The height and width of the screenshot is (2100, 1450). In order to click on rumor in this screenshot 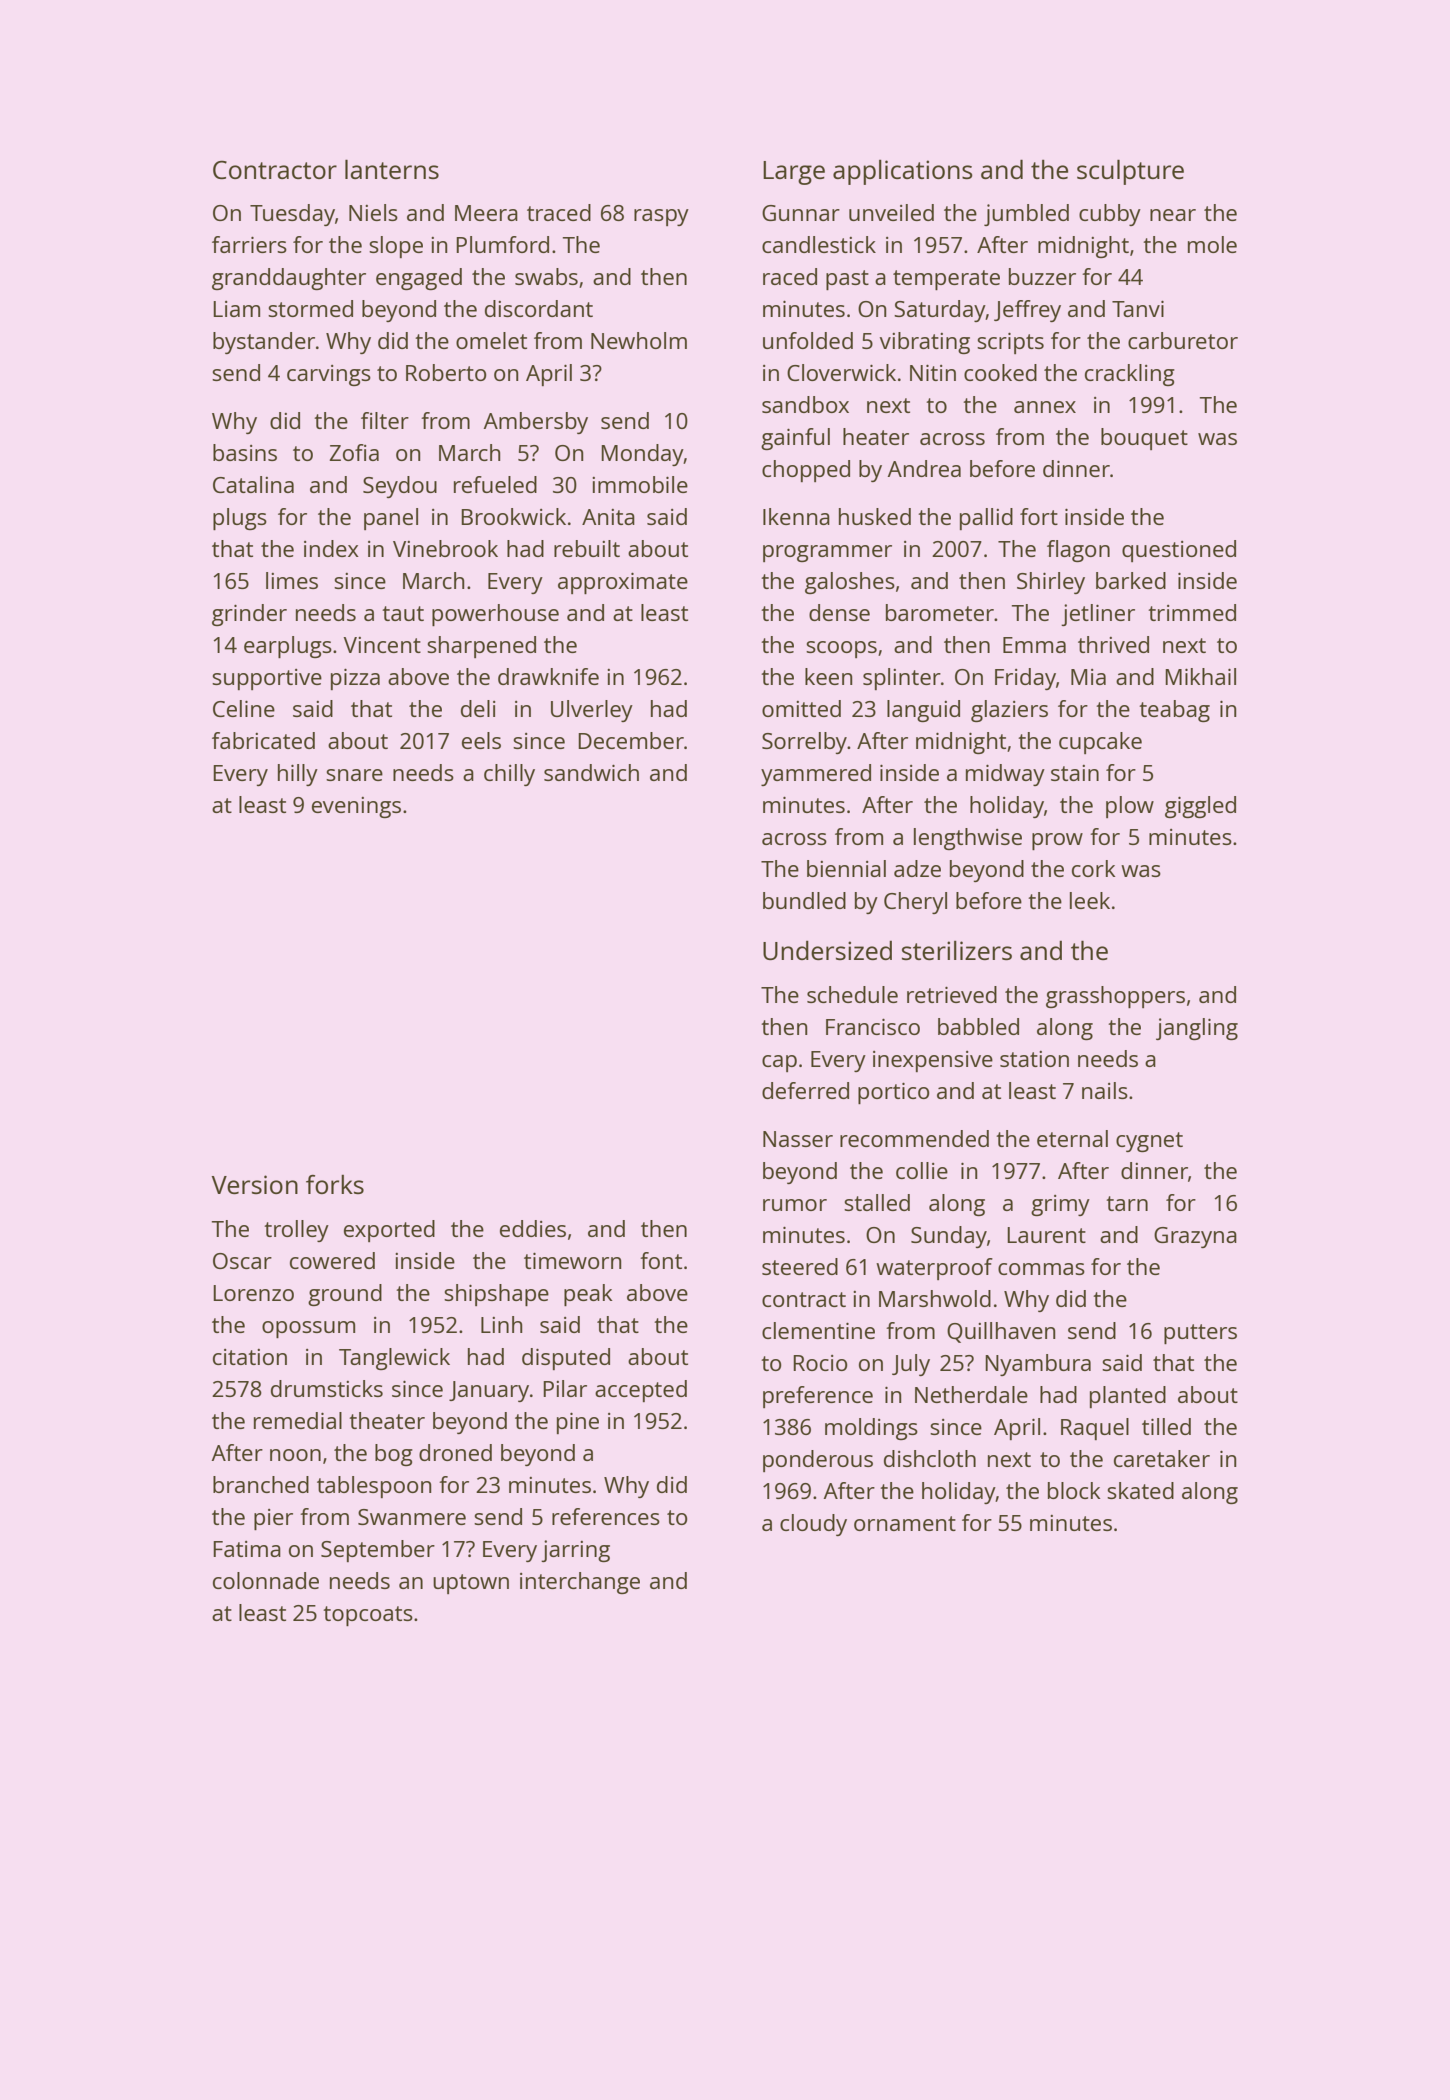, I will do `click(795, 1205)`.
